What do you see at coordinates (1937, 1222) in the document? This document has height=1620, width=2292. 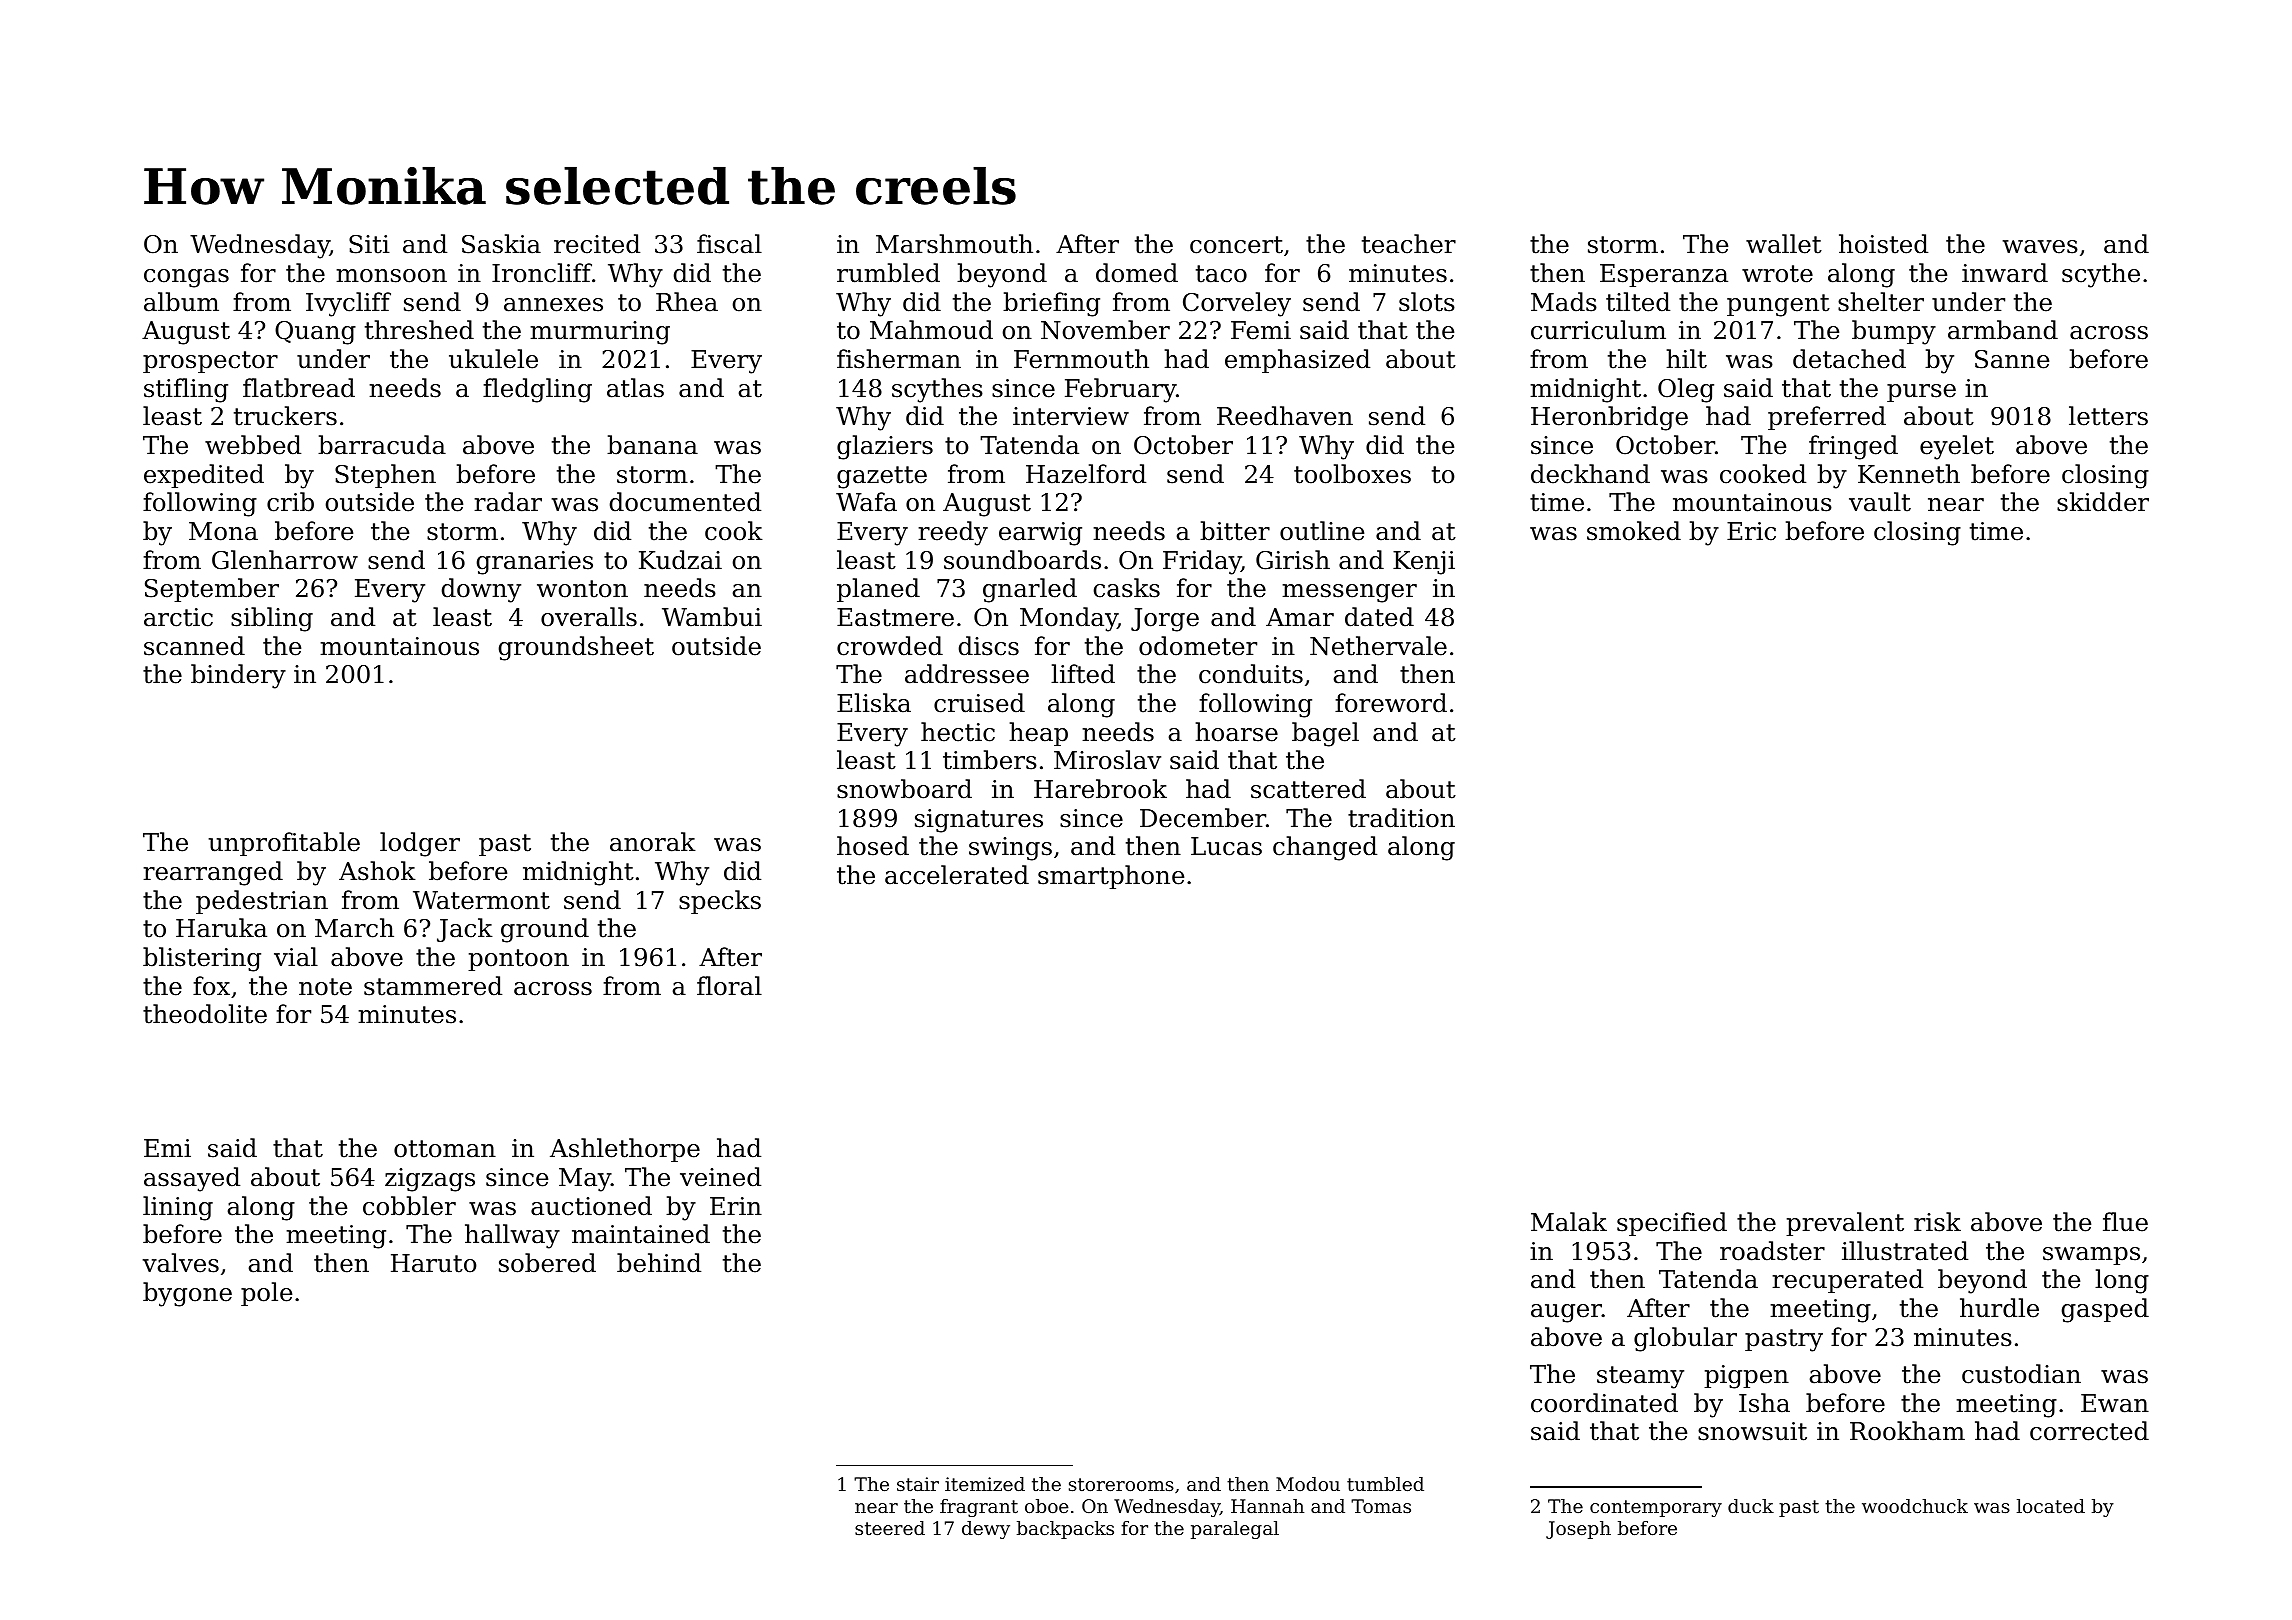 I see `risk` at bounding box center [1937, 1222].
